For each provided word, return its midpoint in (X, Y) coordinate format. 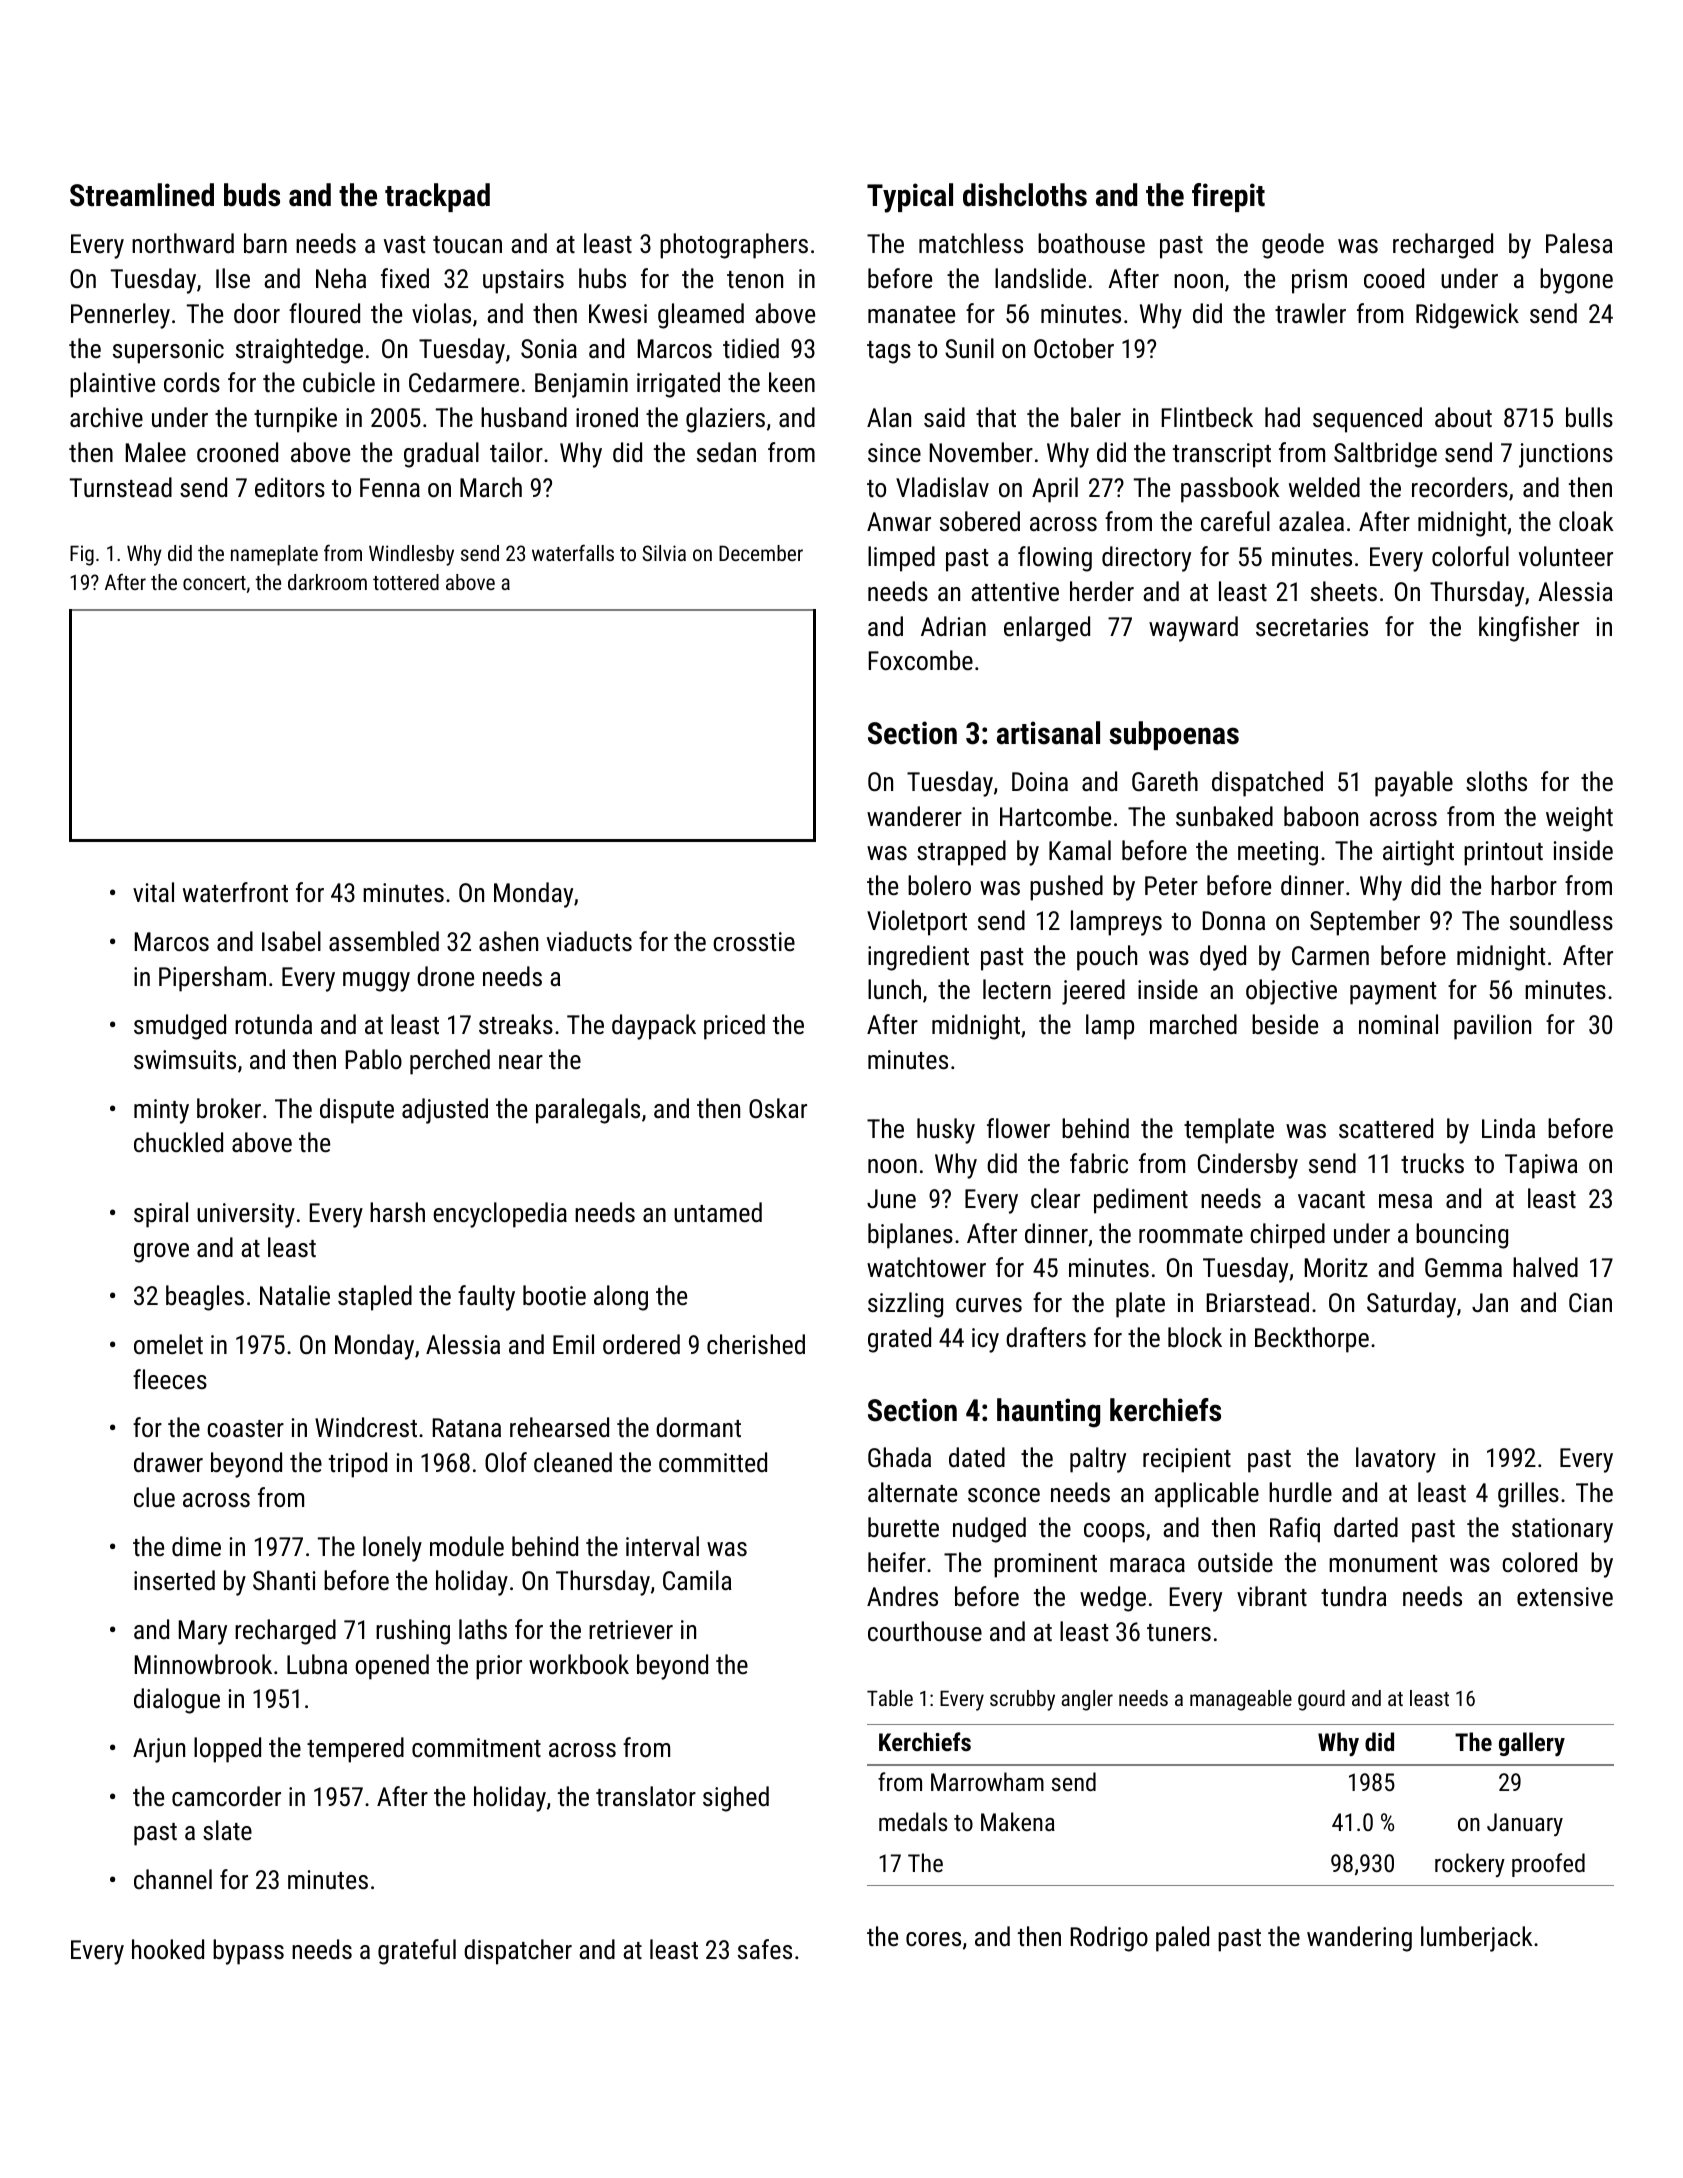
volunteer (1566, 556)
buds (252, 195)
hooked (168, 1949)
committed (713, 1462)
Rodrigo (1109, 1939)
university (246, 1215)
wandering (1359, 1939)
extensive (1565, 1596)
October (1074, 348)
